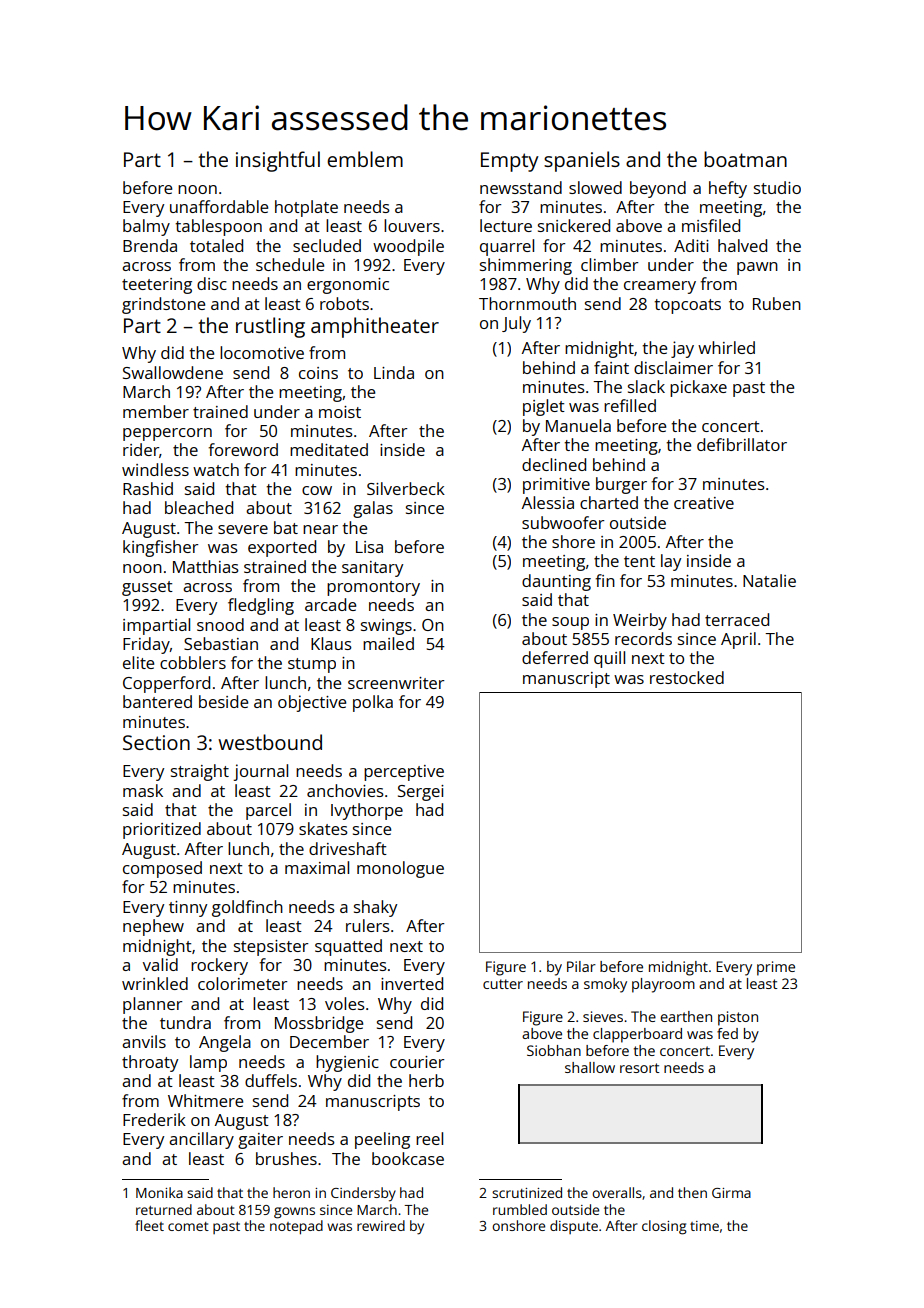 The height and width of the screenshot is (1308, 924). What do you see at coordinates (156, 742) in the screenshot?
I see `Section` at bounding box center [156, 742].
